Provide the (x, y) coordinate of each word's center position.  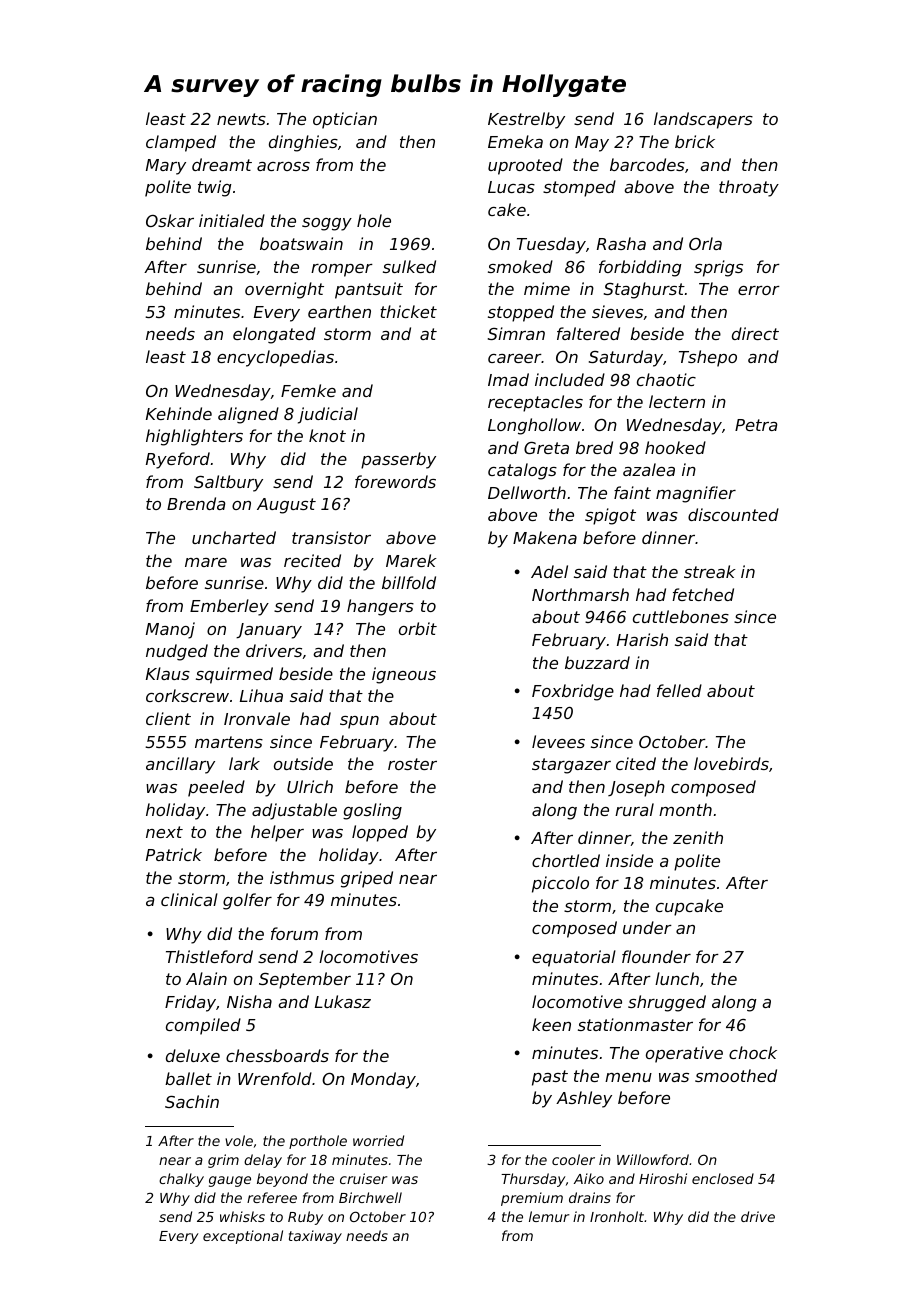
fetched (703, 594)
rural (634, 809)
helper (277, 833)
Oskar (170, 220)
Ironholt (617, 1216)
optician (345, 120)
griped (367, 879)
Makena (545, 537)
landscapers (703, 120)
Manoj (170, 630)
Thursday (533, 1180)
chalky (181, 1180)
